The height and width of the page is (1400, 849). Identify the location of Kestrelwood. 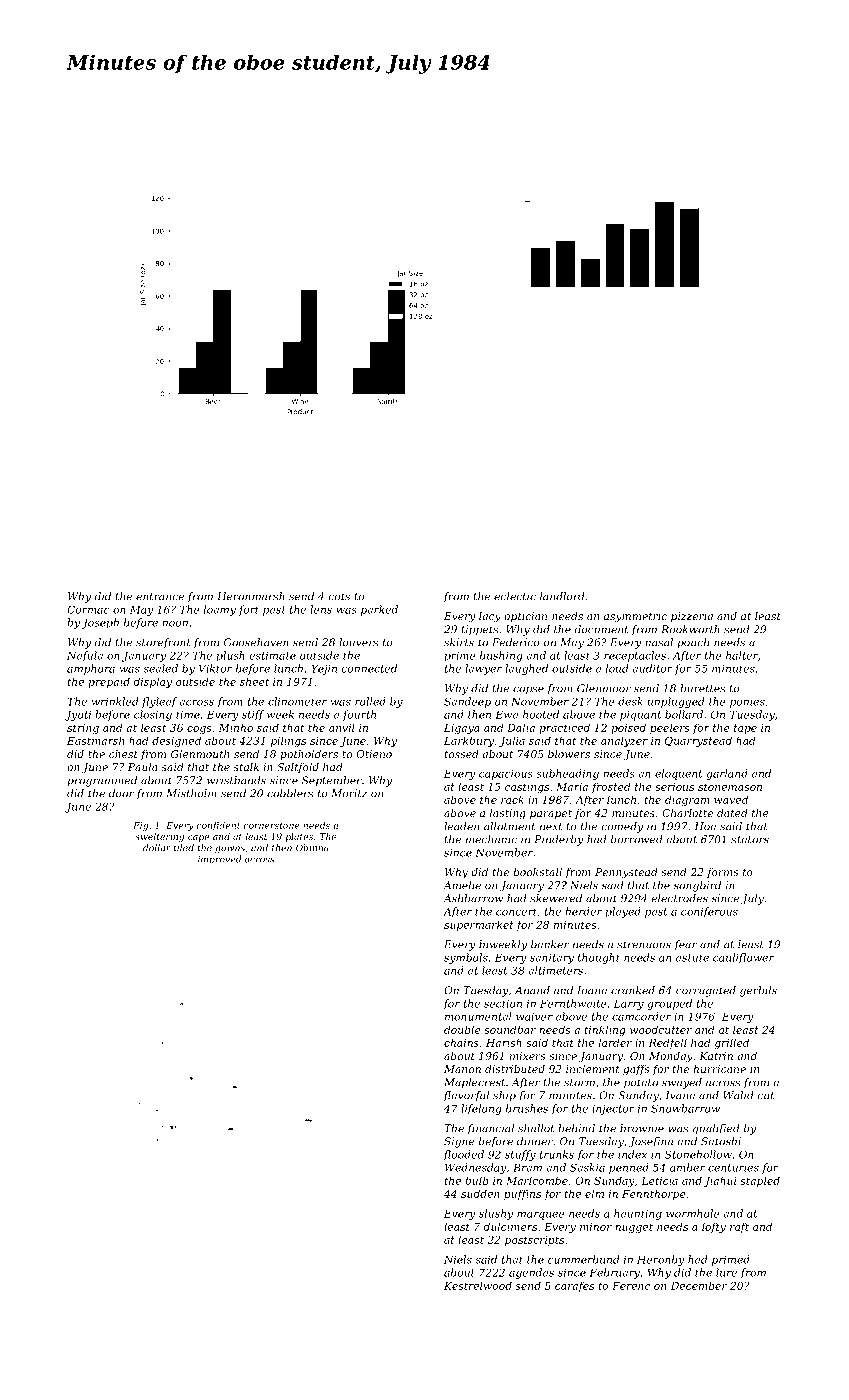
(478, 1285).
